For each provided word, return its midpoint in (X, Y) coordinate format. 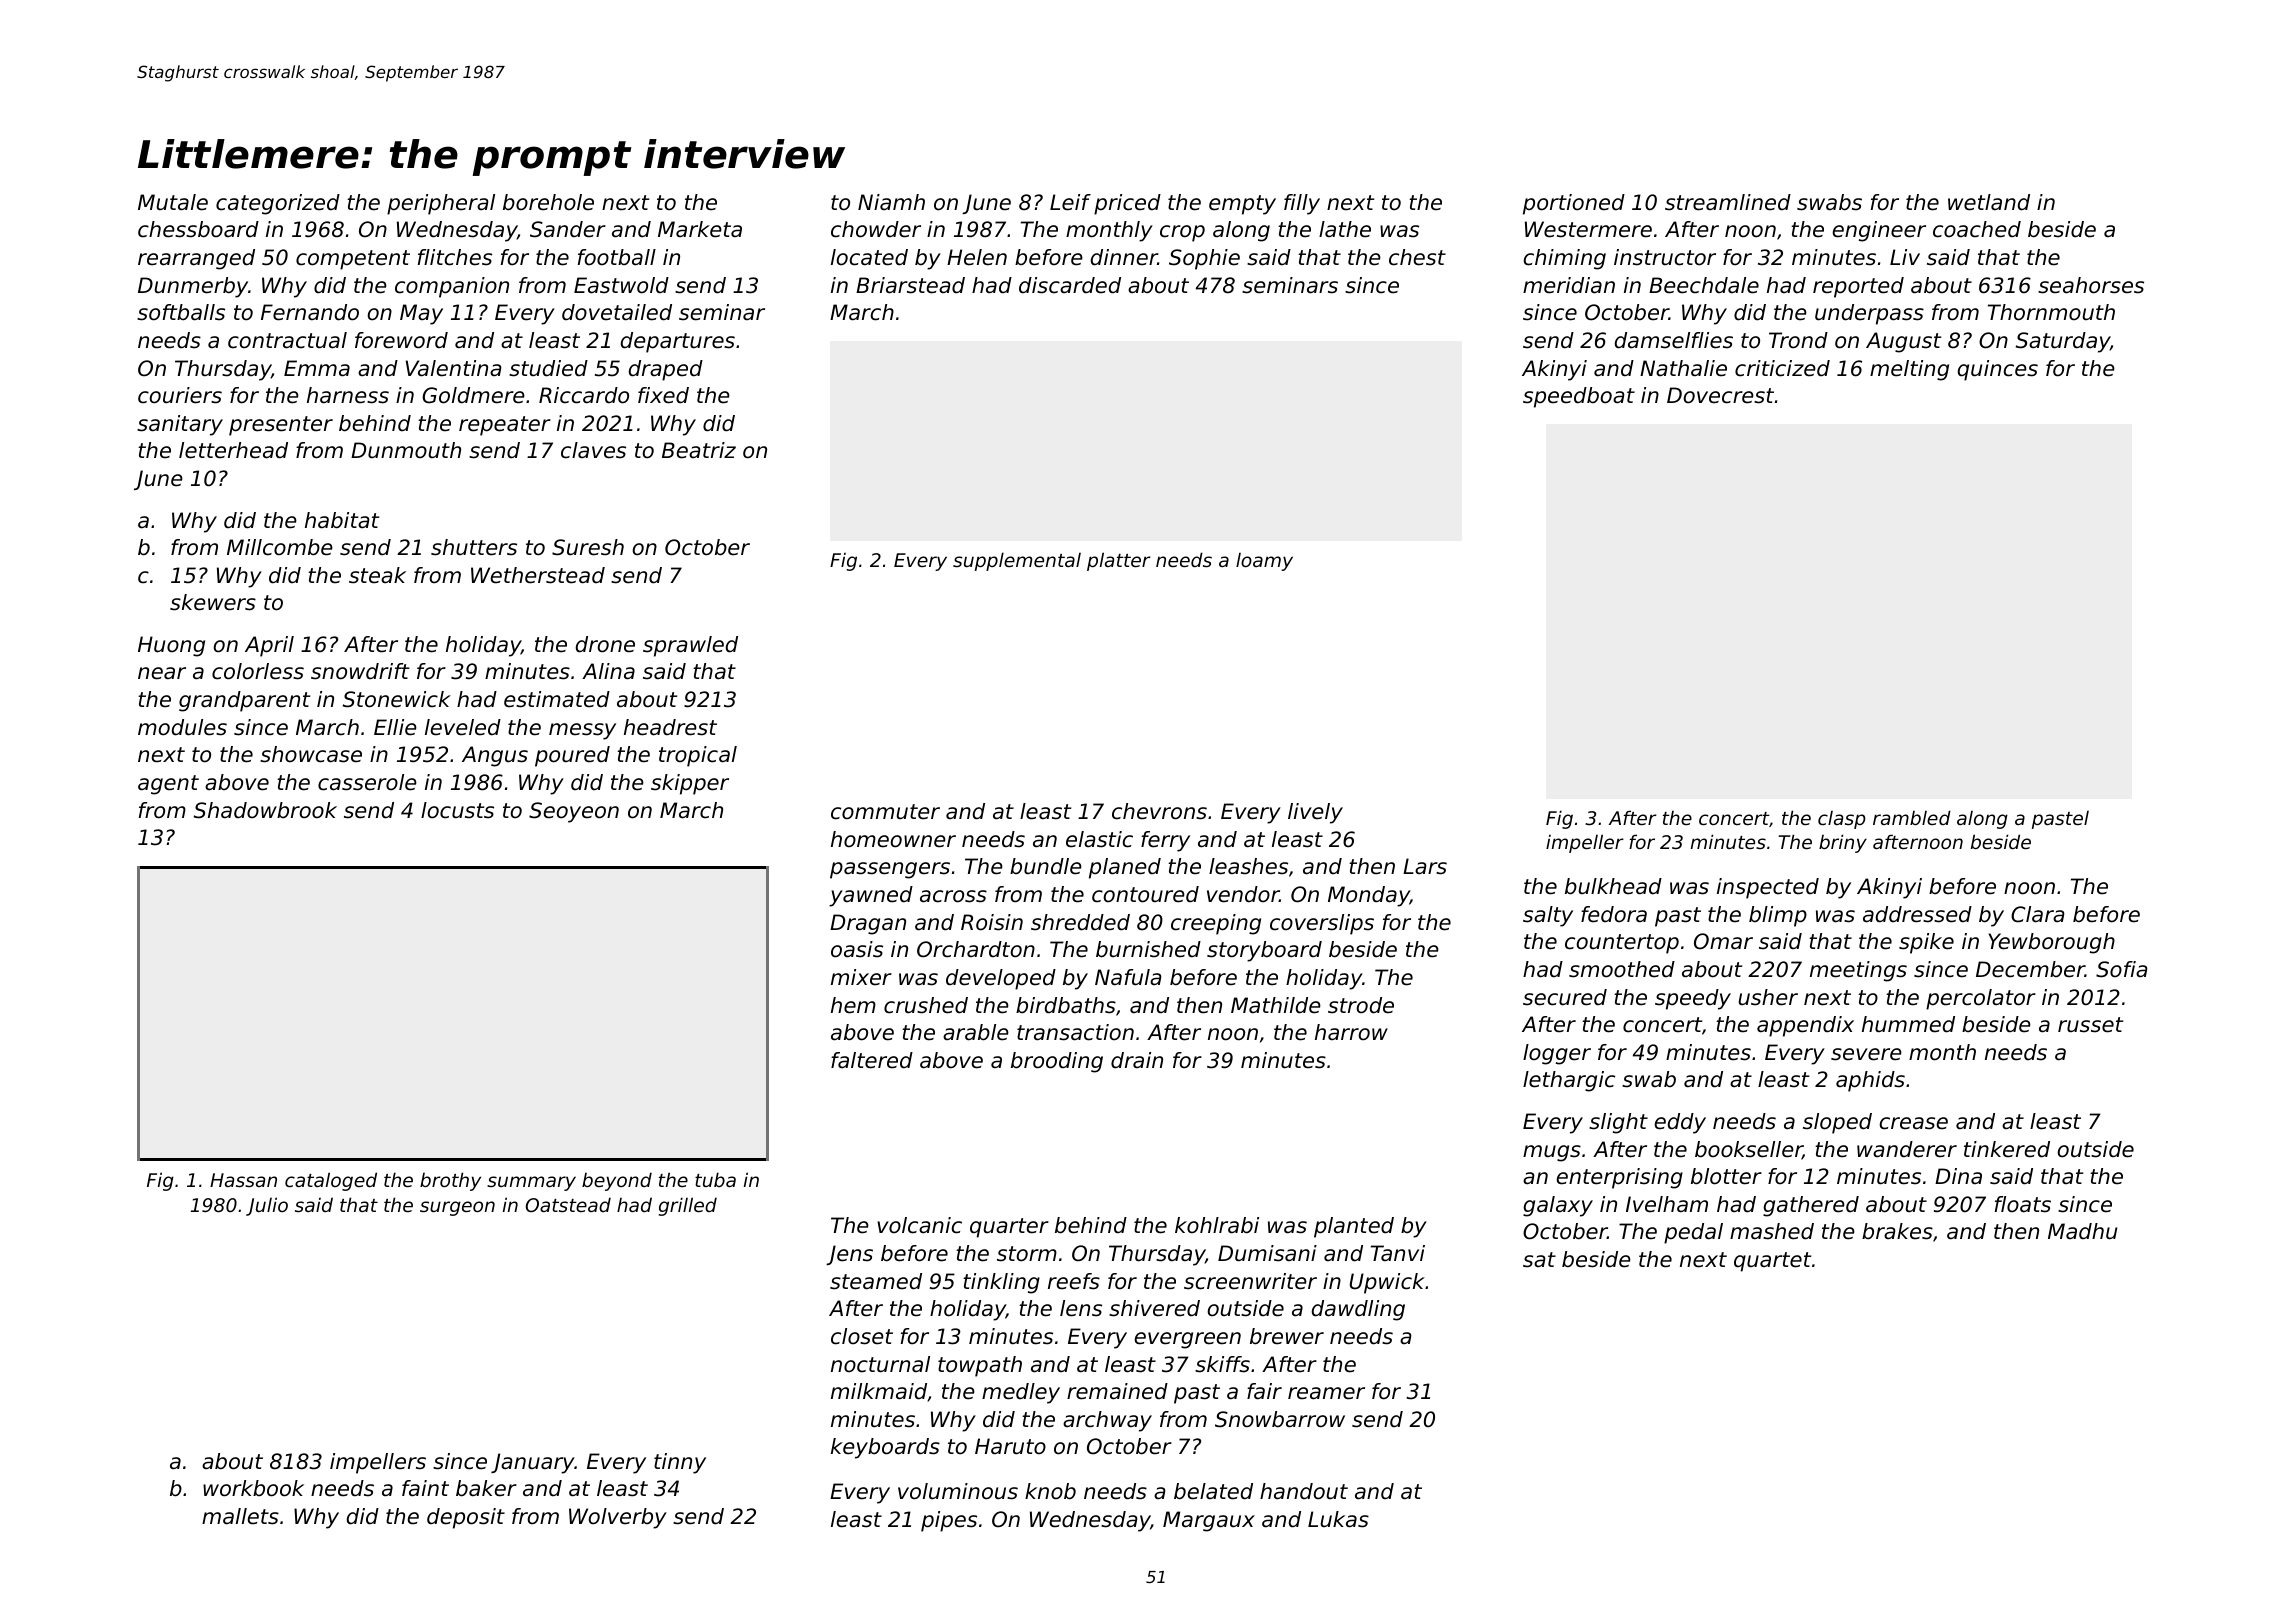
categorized (278, 204)
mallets (240, 1516)
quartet (1772, 1262)
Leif (1070, 202)
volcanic (919, 1225)
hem (853, 1005)
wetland (1989, 202)
